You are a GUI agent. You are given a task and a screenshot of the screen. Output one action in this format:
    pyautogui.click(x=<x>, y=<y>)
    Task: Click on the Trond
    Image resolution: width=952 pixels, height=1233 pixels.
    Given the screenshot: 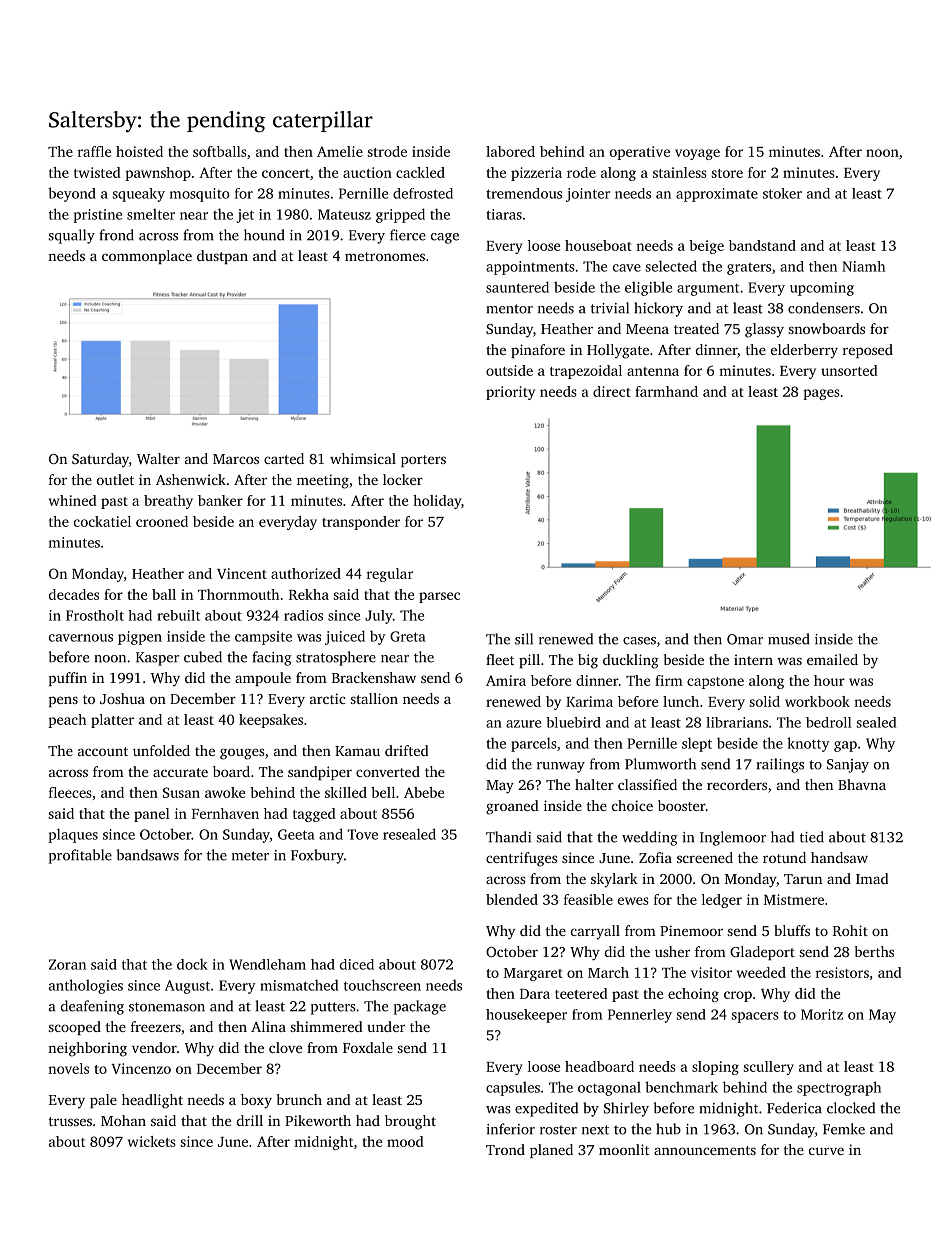 What is the action you would take?
    pyautogui.click(x=505, y=1149)
